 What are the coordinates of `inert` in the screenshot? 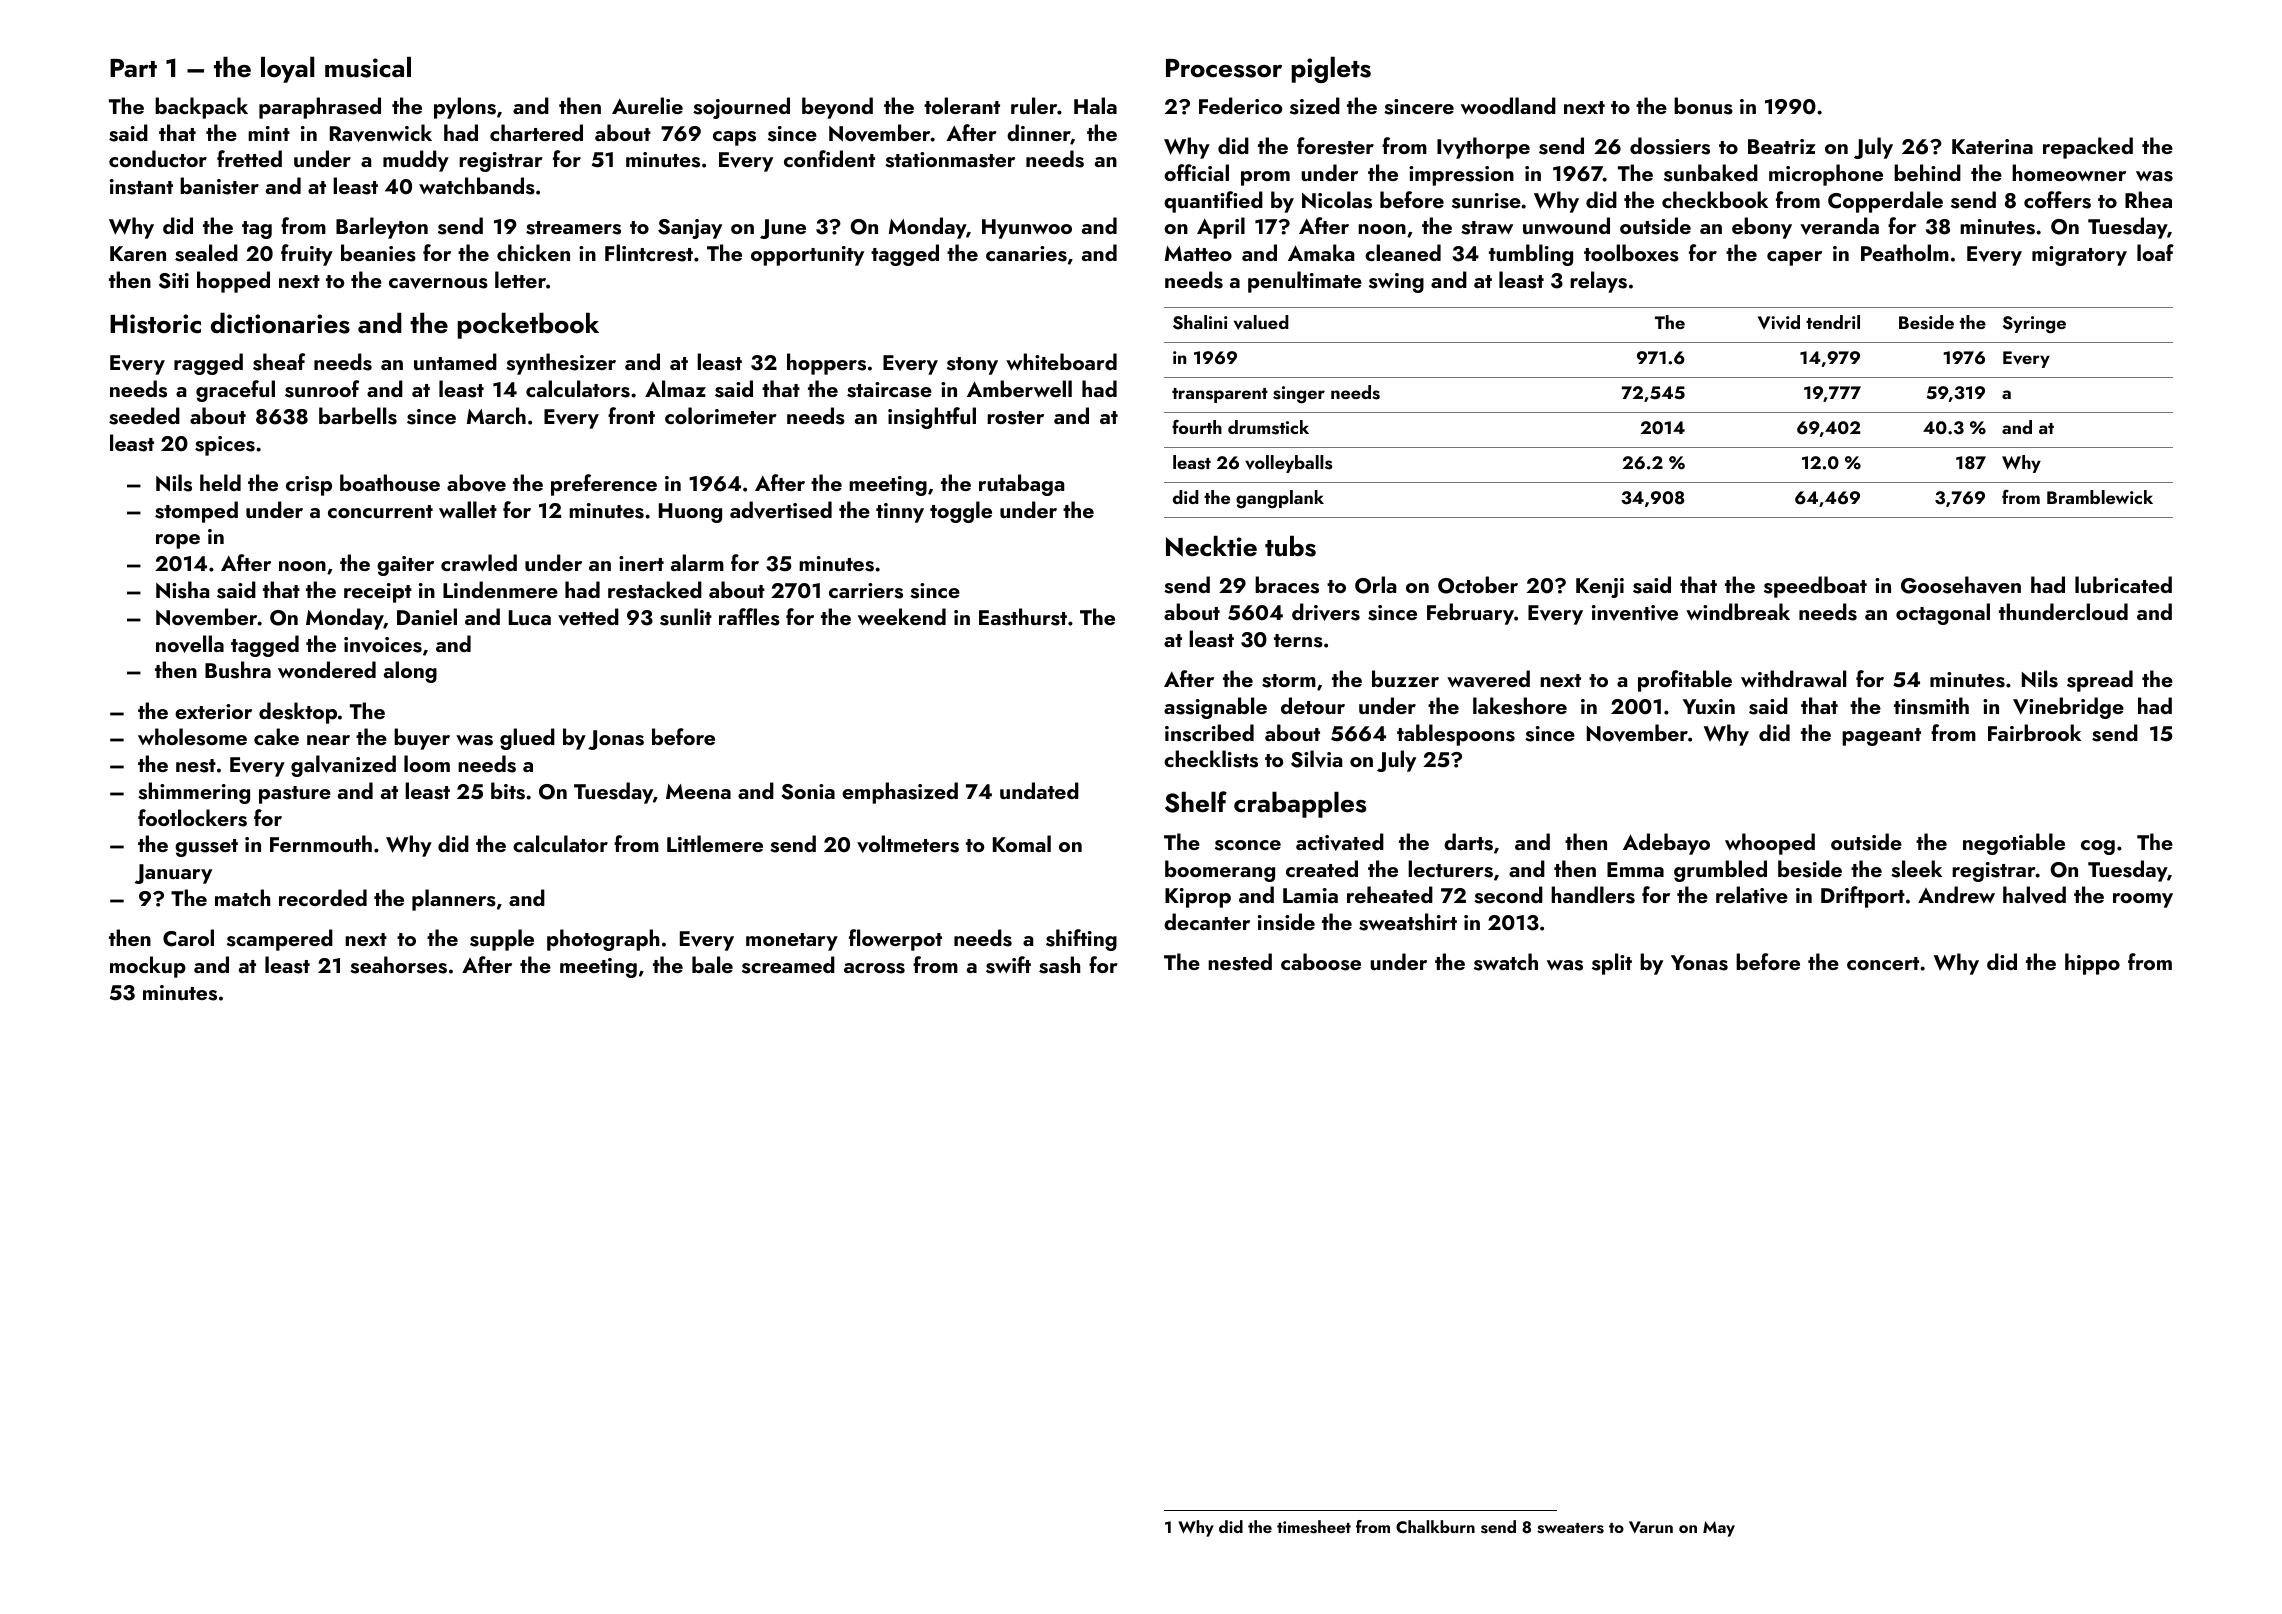 It's located at (641, 563).
